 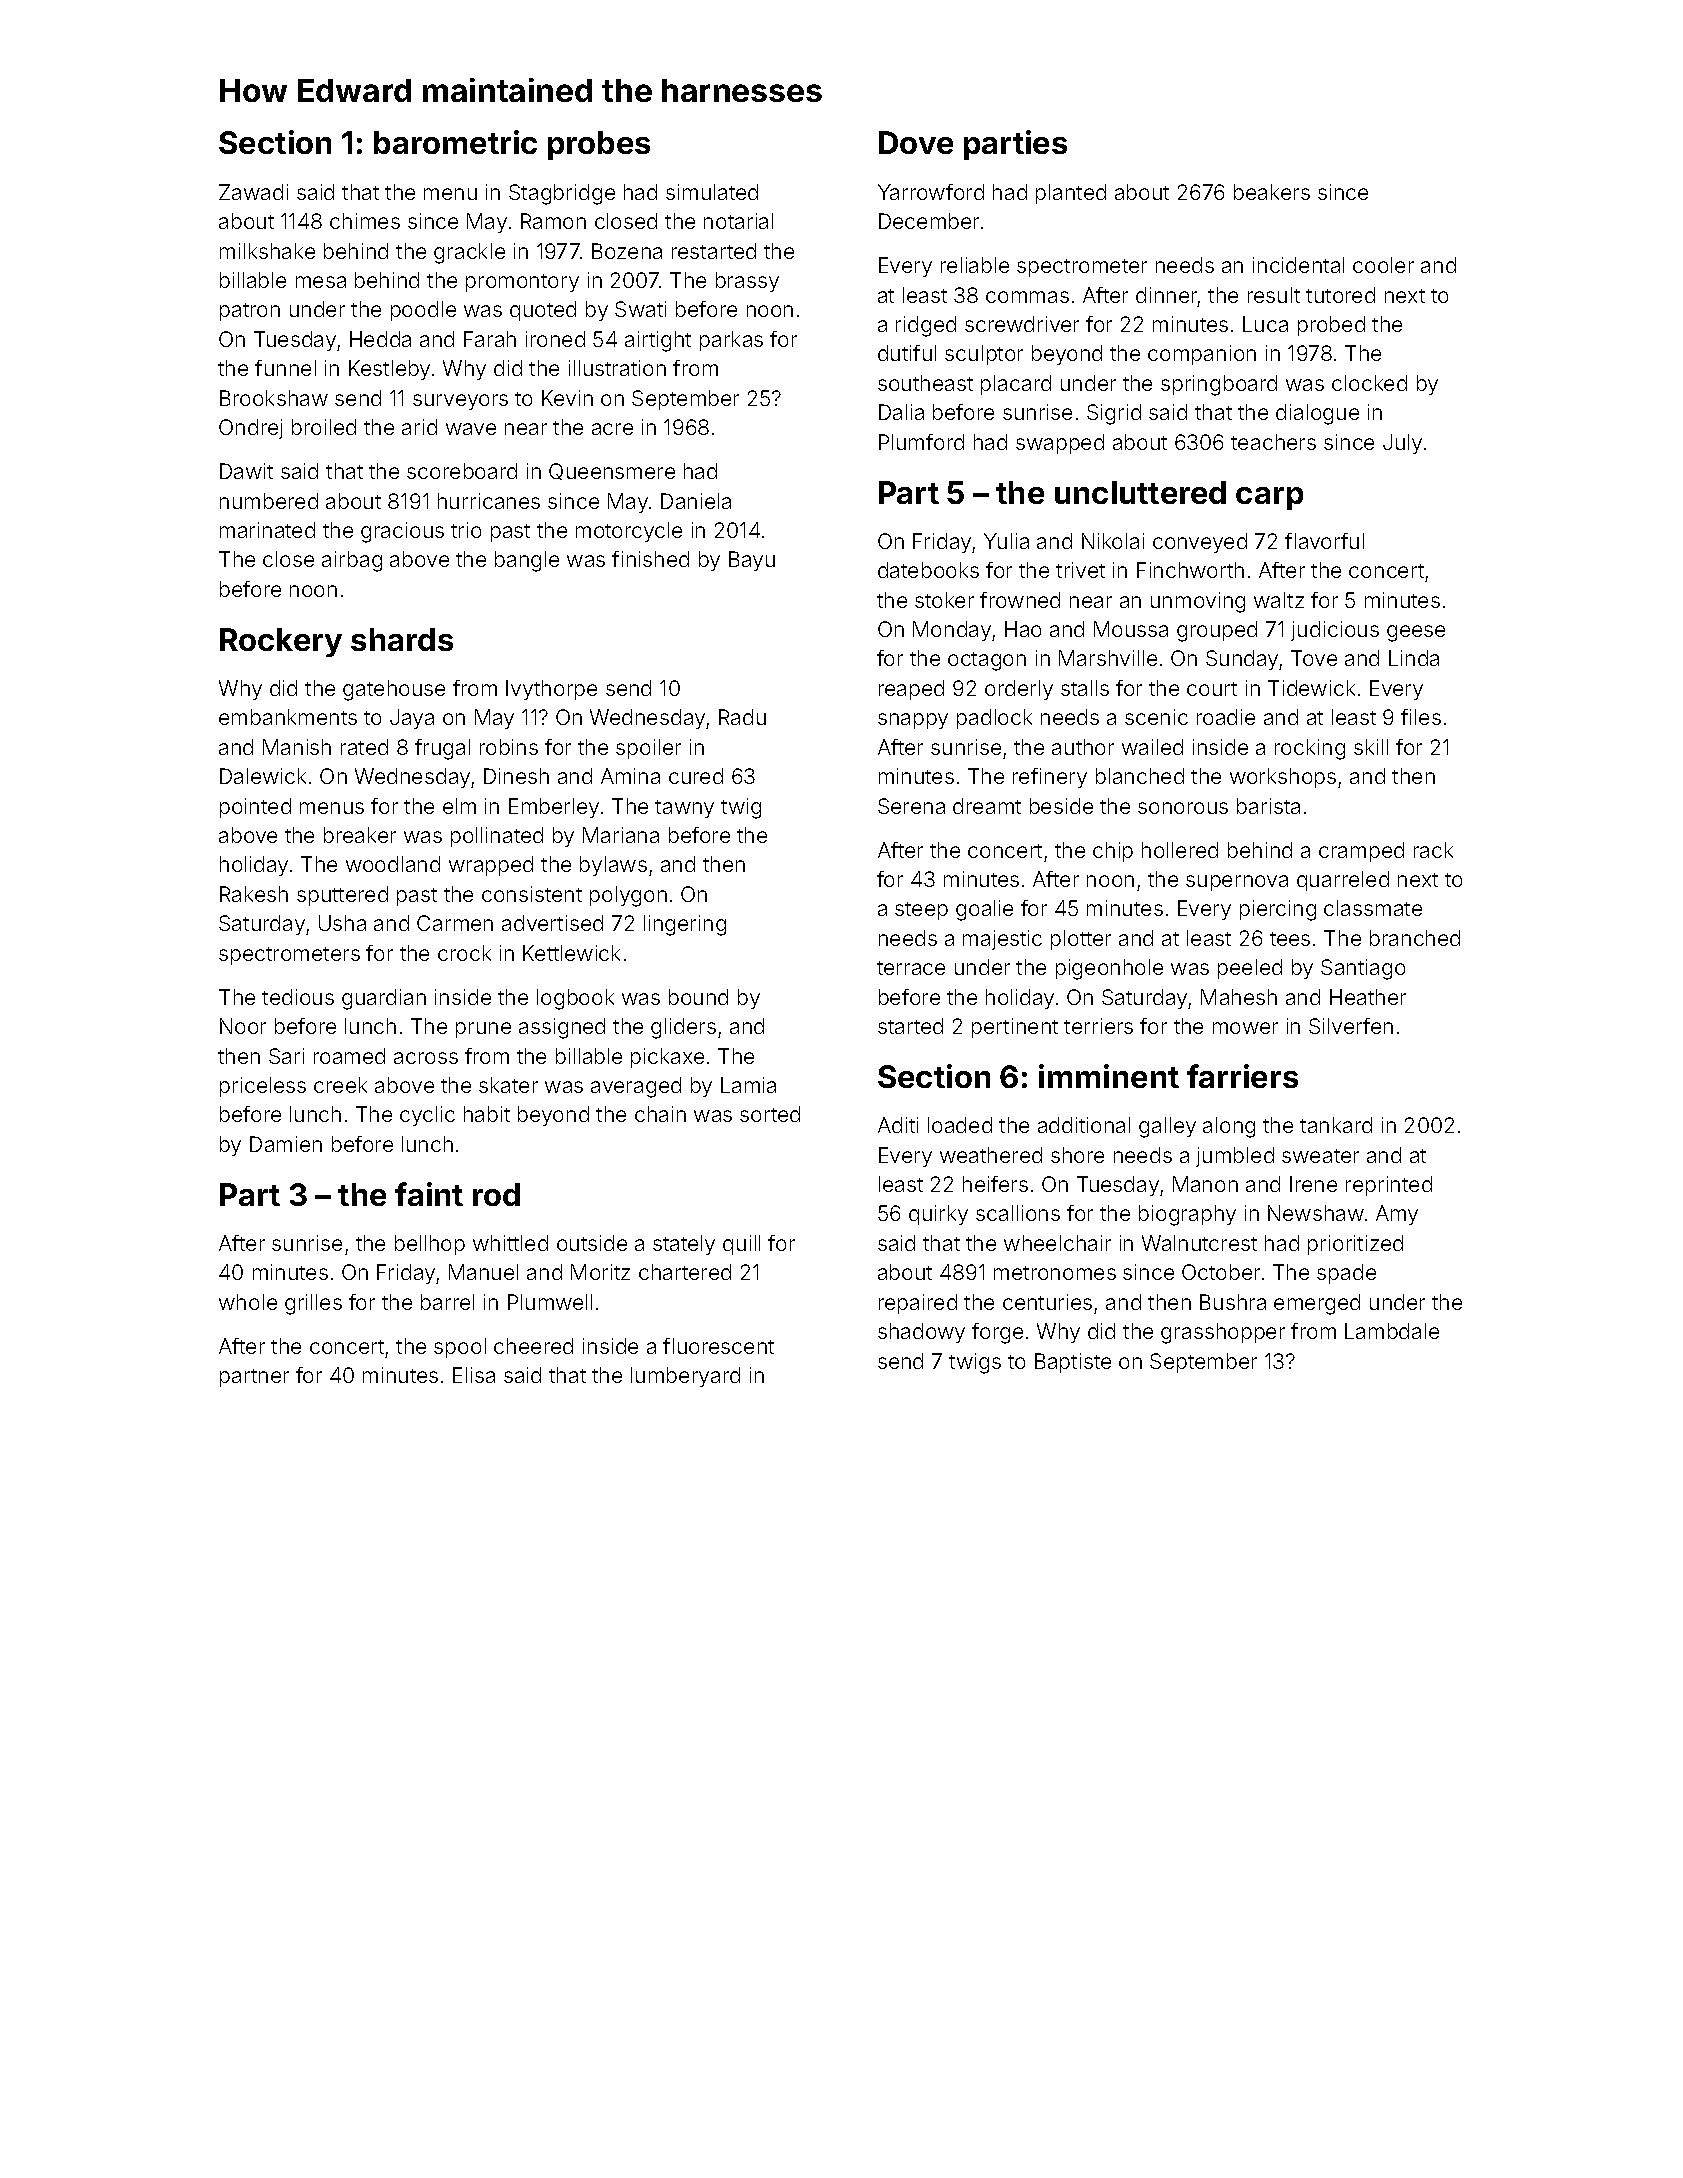 What do you see at coordinates (555, 339) in the document?
I see `ironed` at bounding box center [555, 339].
